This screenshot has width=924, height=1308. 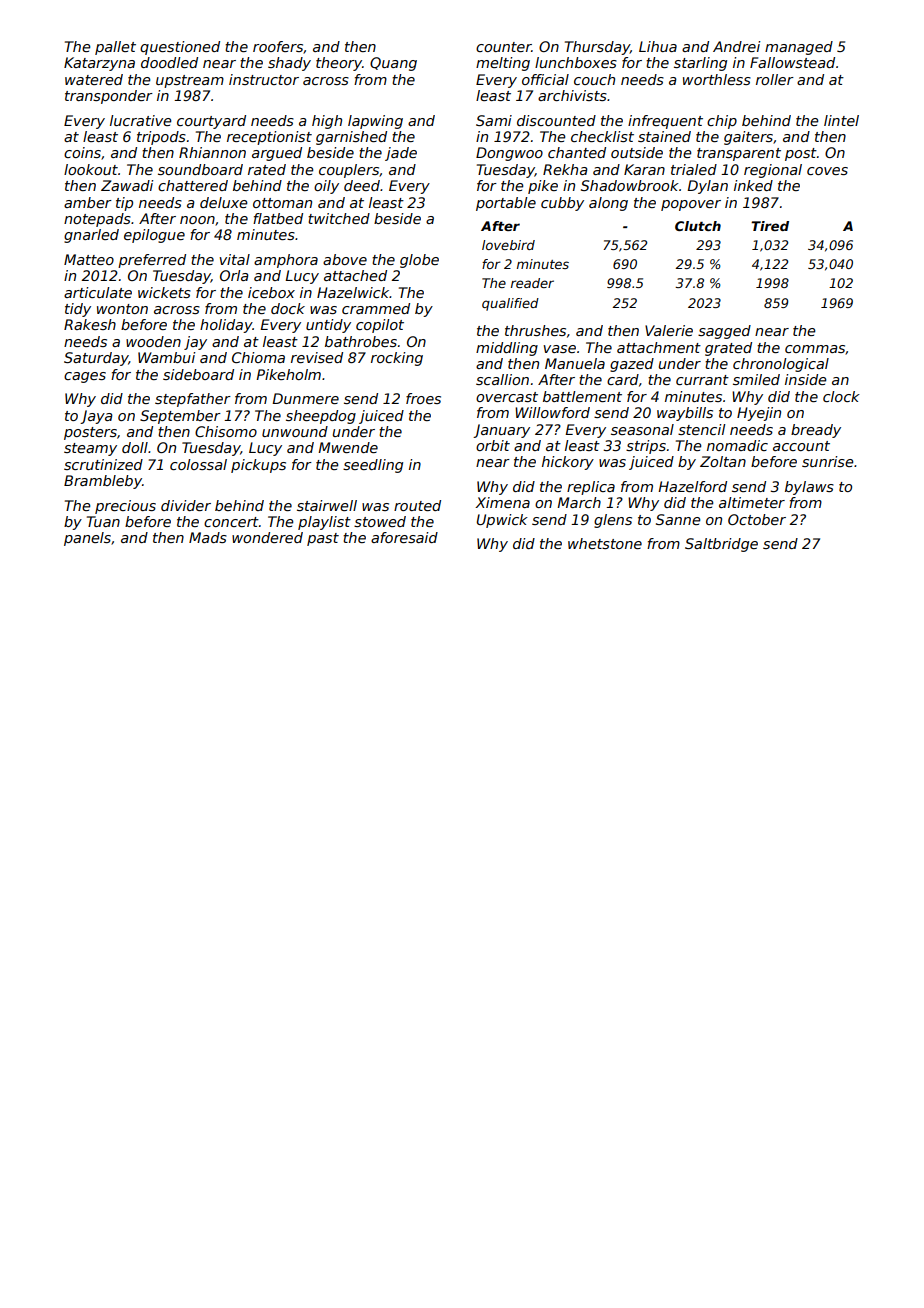 What do you see at coordinates (669, 330) in the screenshot?
I see `Valerie` at bounding box center [669, 330].
